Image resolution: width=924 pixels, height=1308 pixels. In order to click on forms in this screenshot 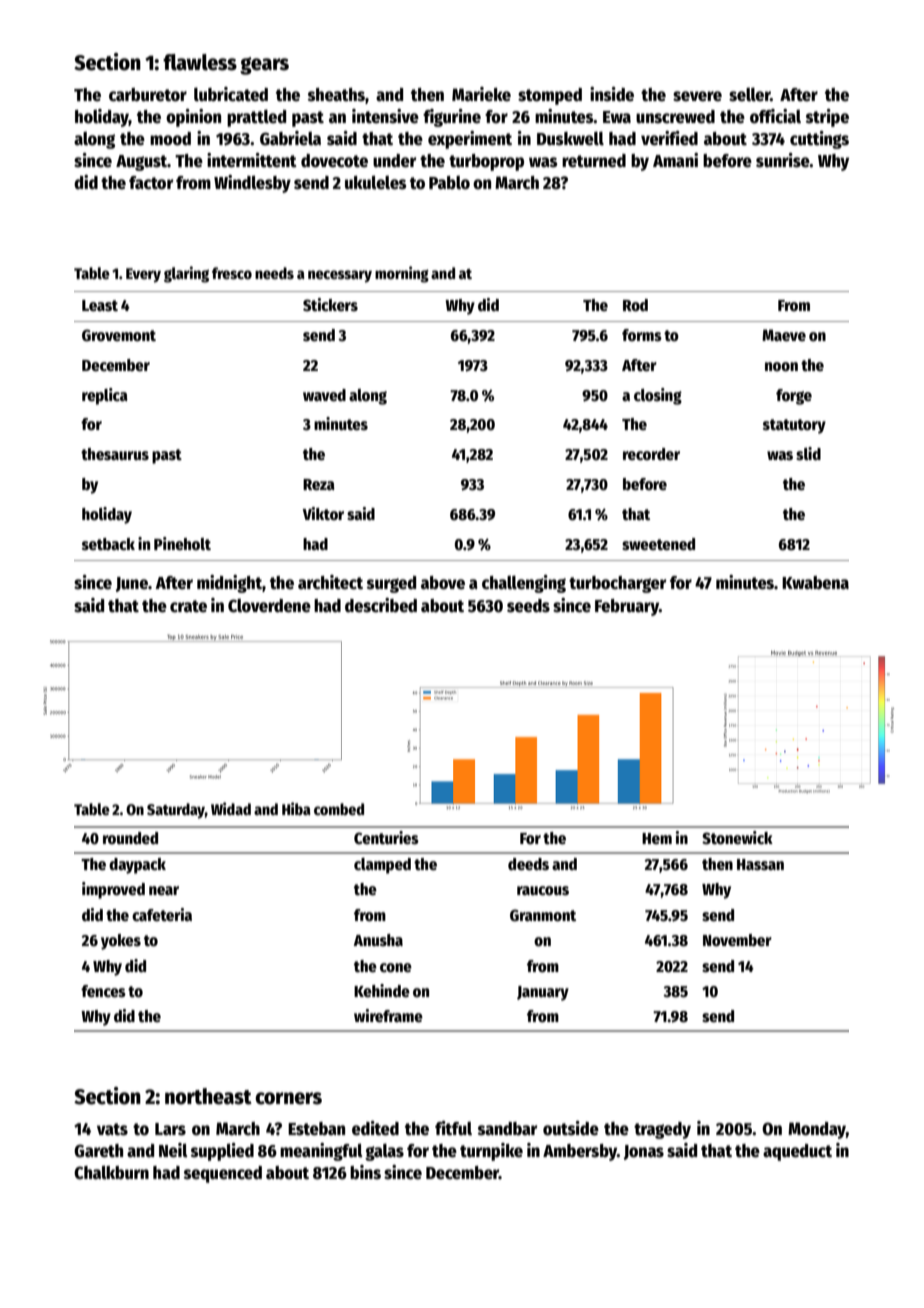, I will do `click(642, 335)`.
